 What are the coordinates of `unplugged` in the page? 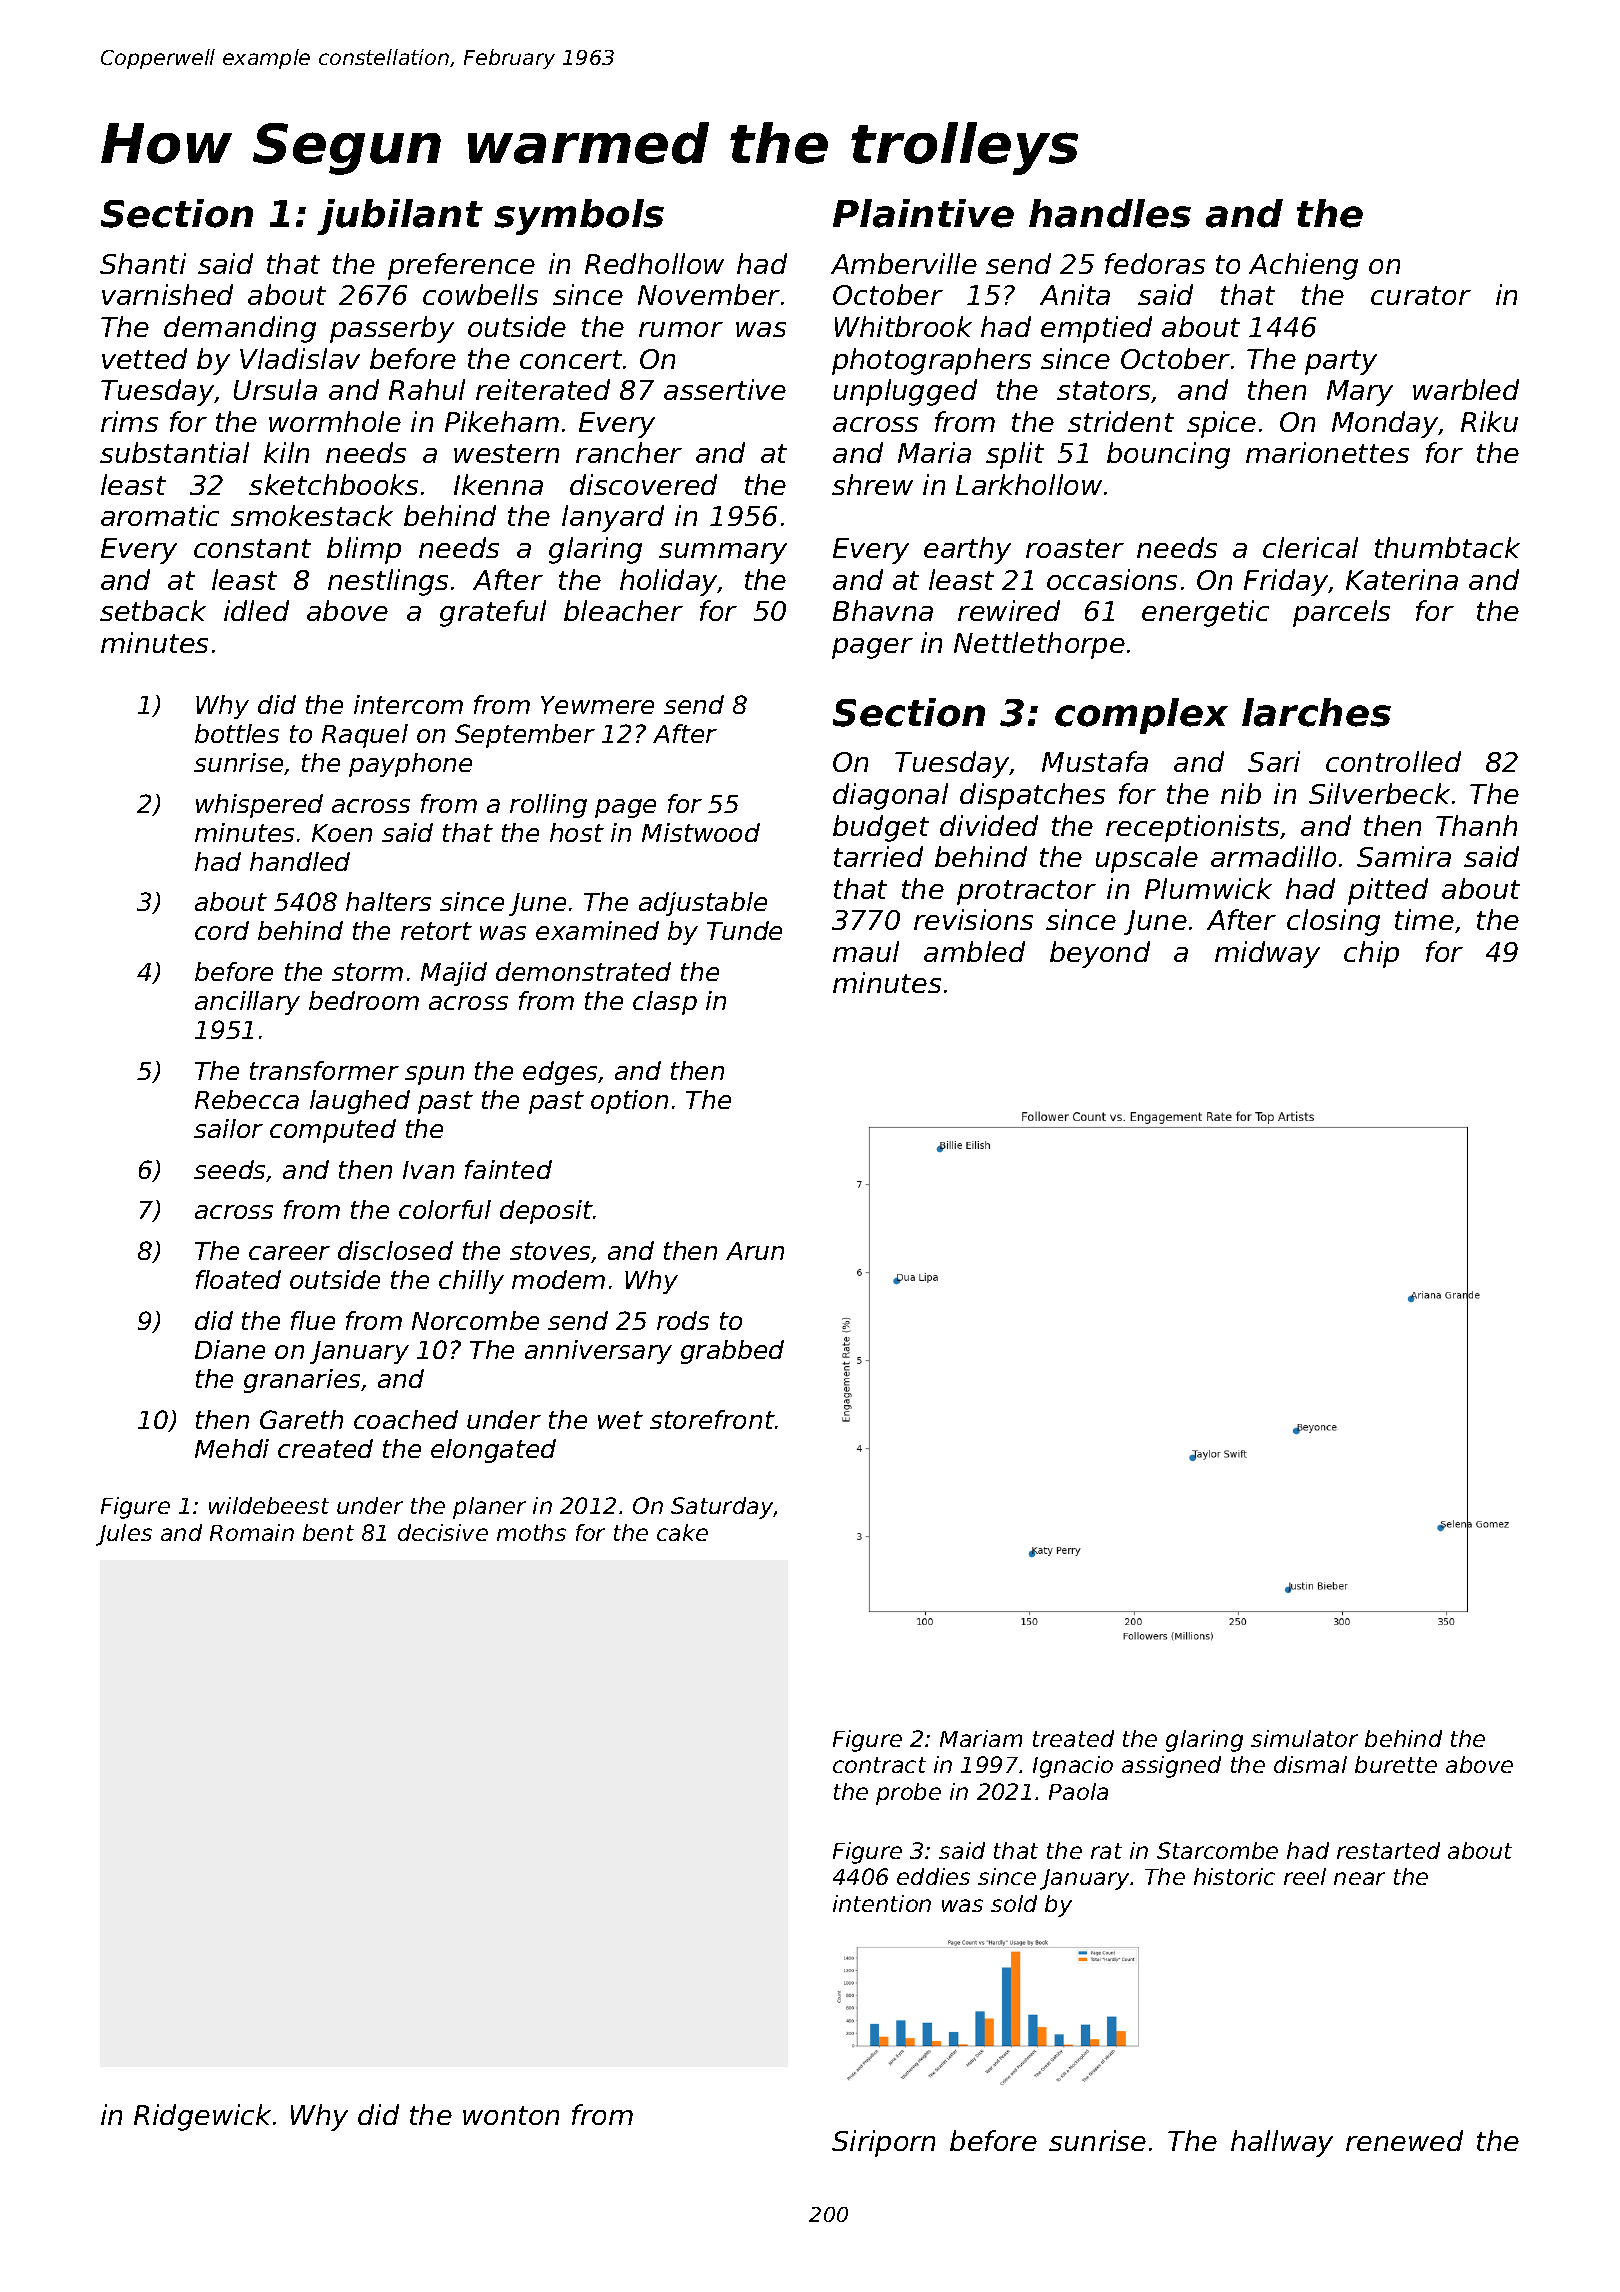 It's located at (905, 392).
